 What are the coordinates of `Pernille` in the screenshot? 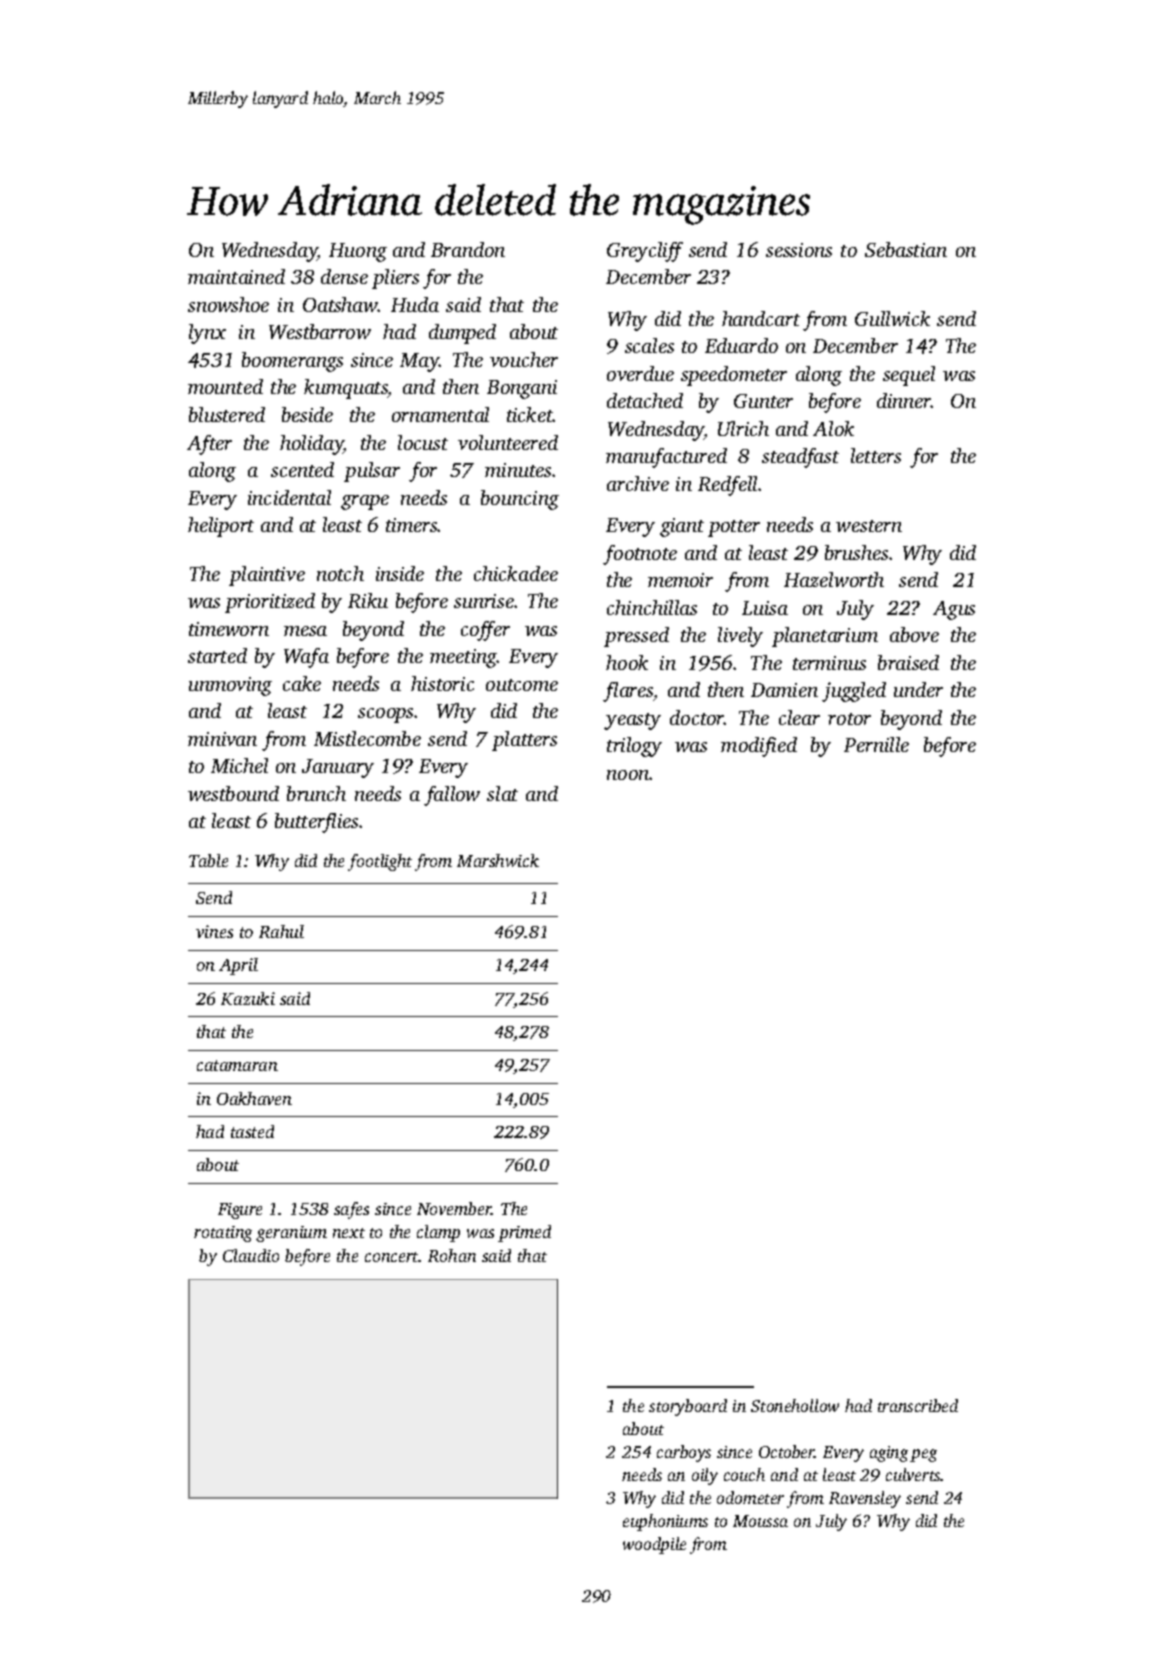 It's located at (876, 744).
